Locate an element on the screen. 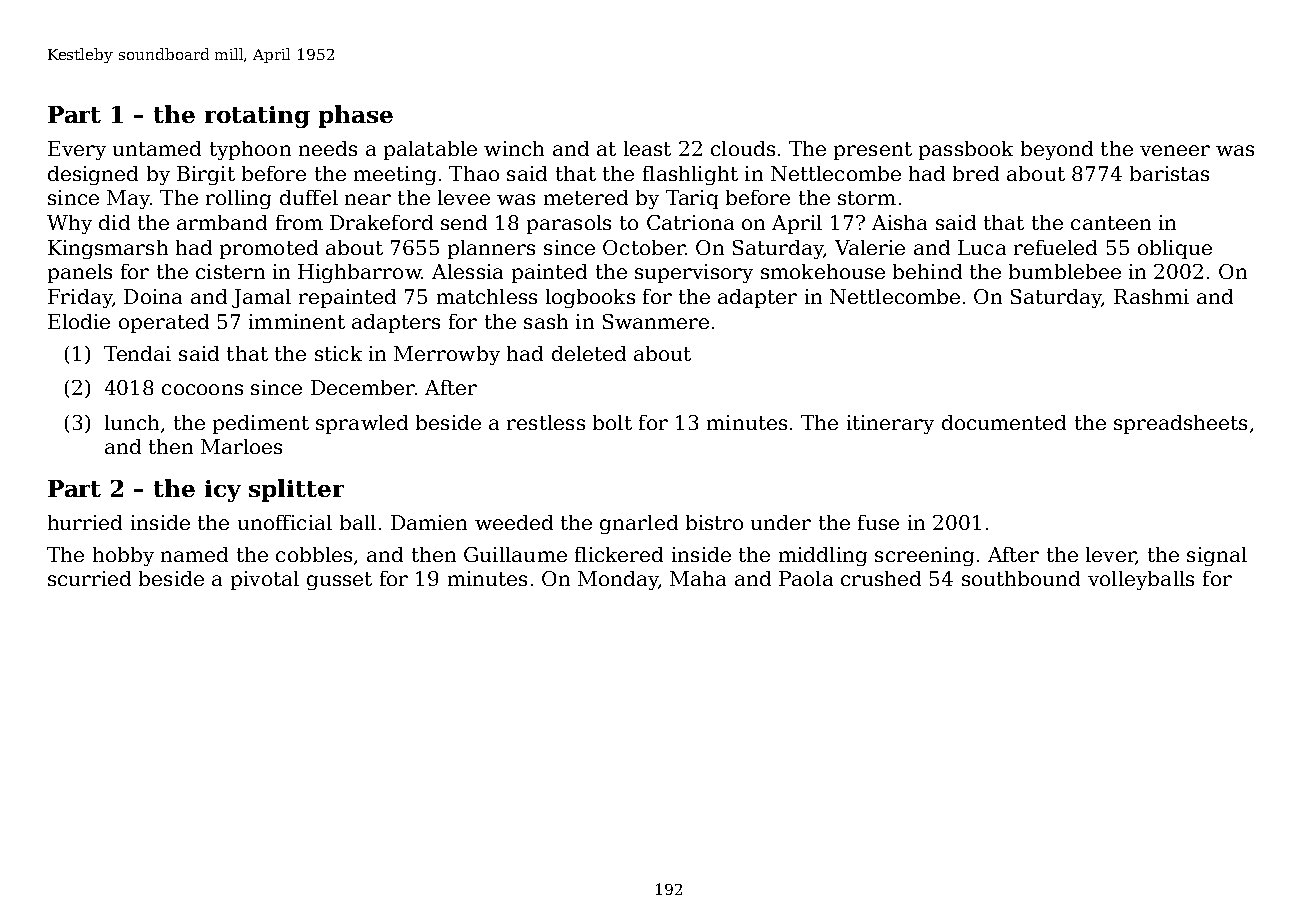  Rashmi is located at coordinates (1151, 296).
